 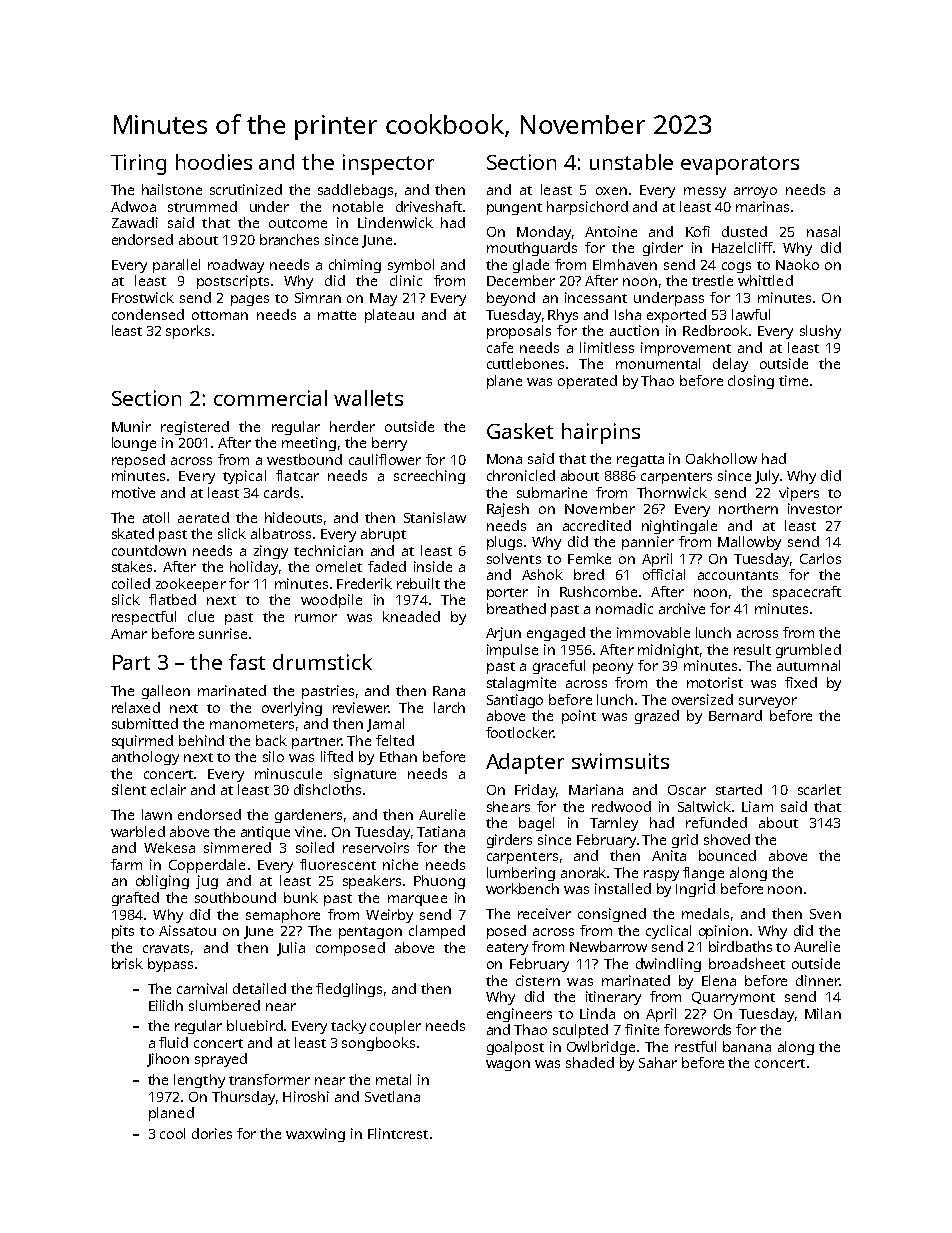 What do you see at coordinates (657, 717) in the screenshot?
I see `grazed` at bounding box center [657, 717].
